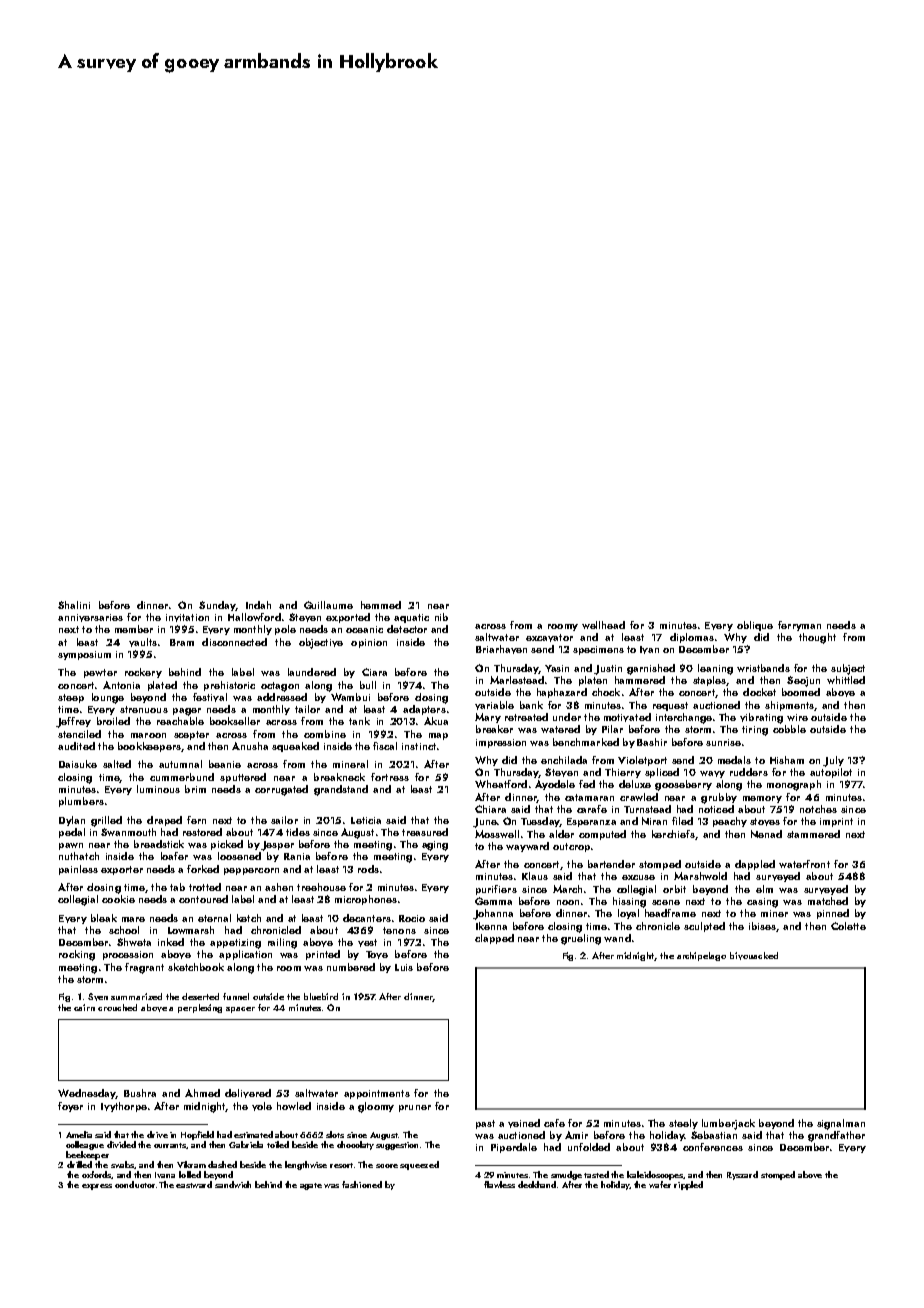 The image size is (924, 1308). I want to click on Jeffrey, so click(73, 722).
